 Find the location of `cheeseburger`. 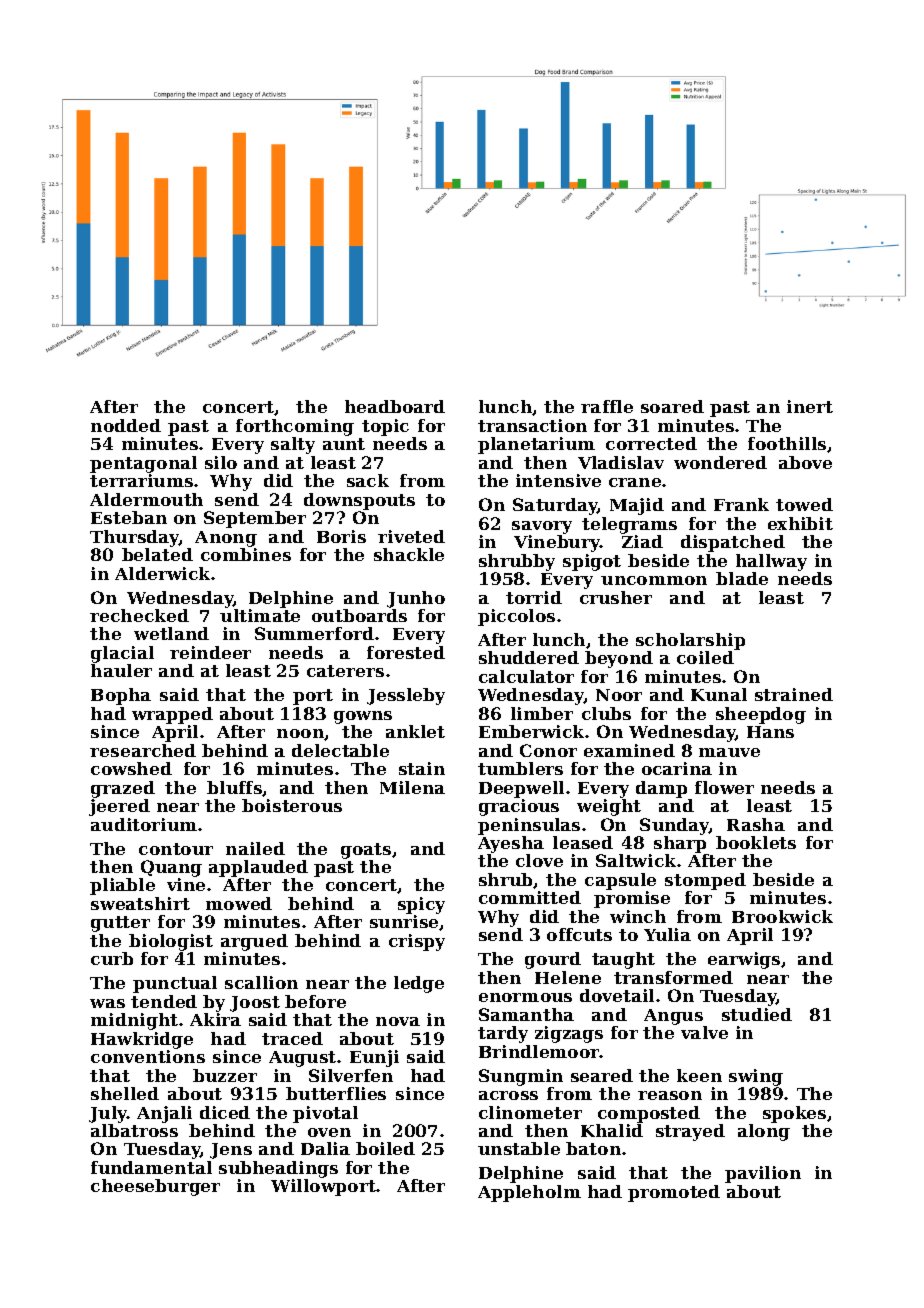

cheeseburger is located at coordinates (155, 1187).
